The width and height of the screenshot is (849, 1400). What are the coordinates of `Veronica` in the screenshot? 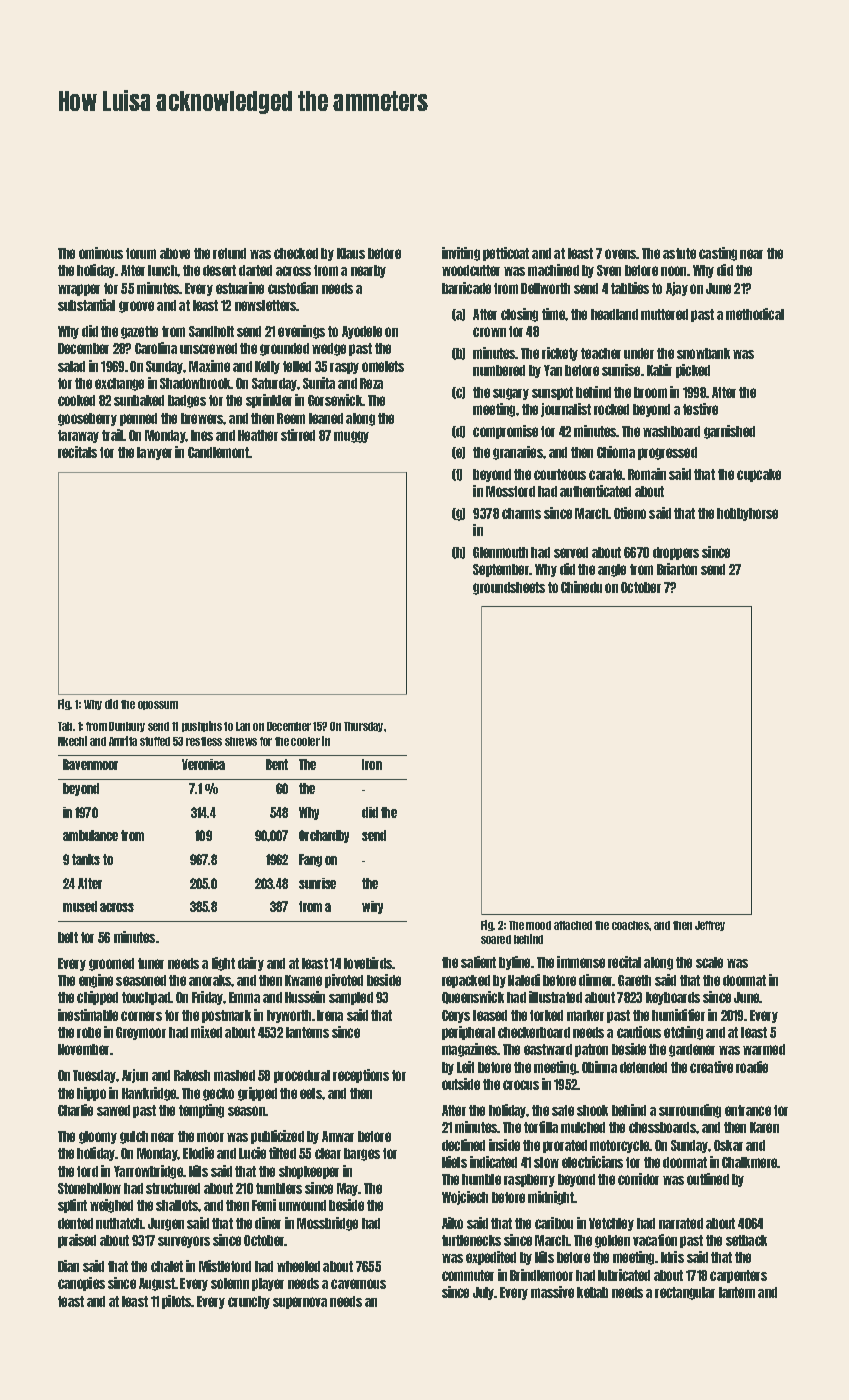 It's located at (203, 764).
